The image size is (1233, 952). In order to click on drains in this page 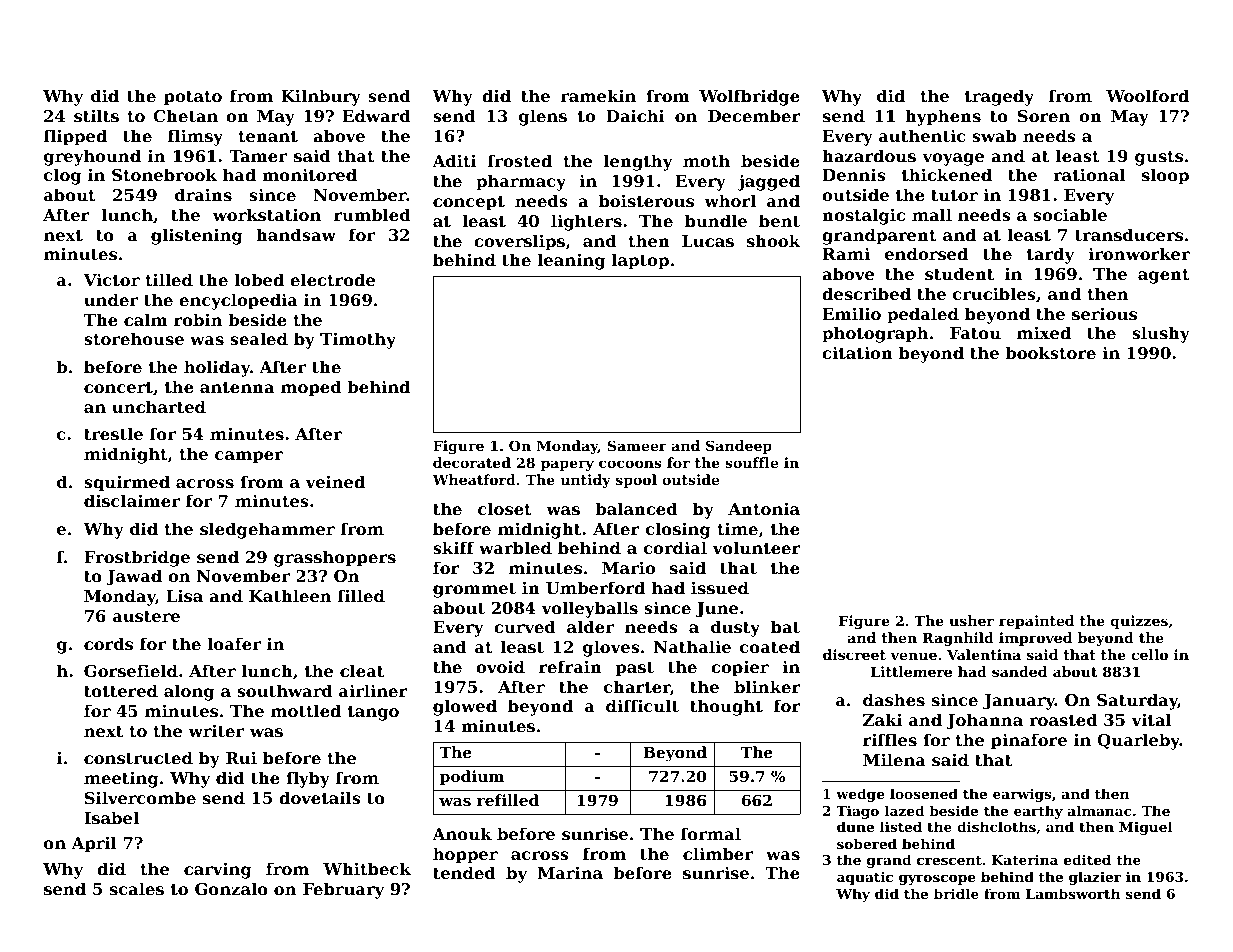, I will do `click(203, 194)`.
